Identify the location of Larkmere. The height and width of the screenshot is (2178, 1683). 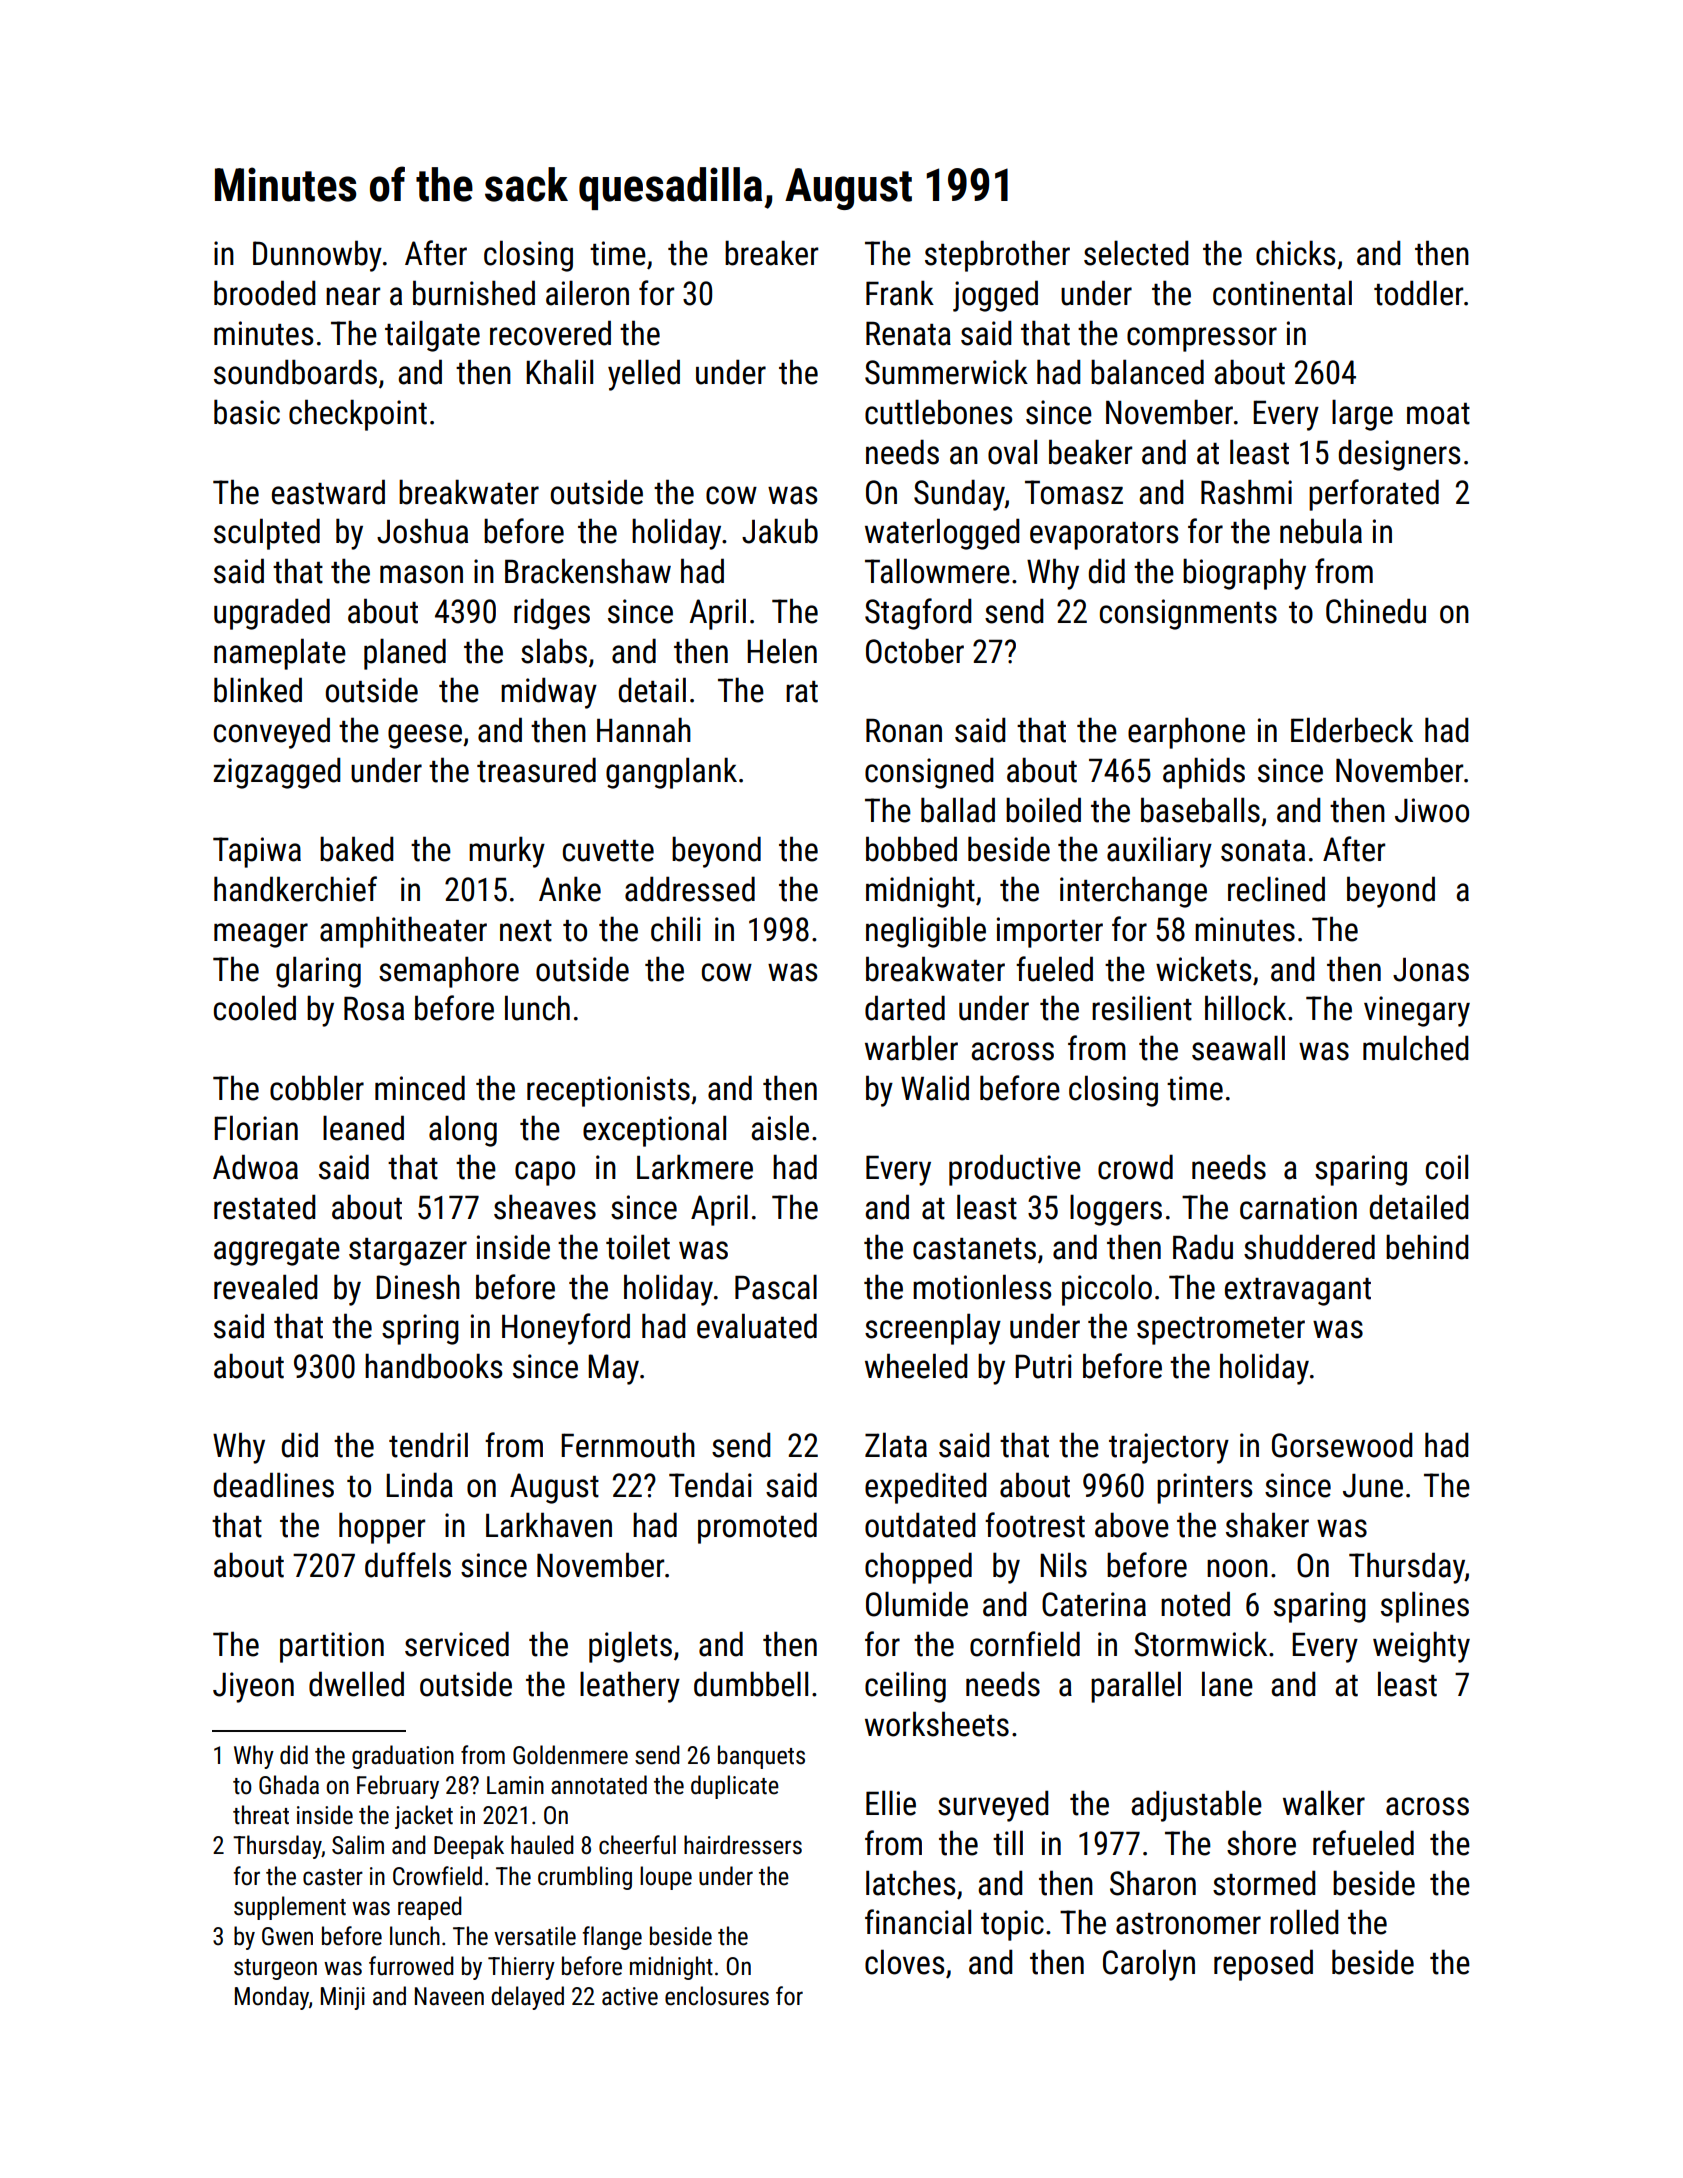
(695, 1167).
